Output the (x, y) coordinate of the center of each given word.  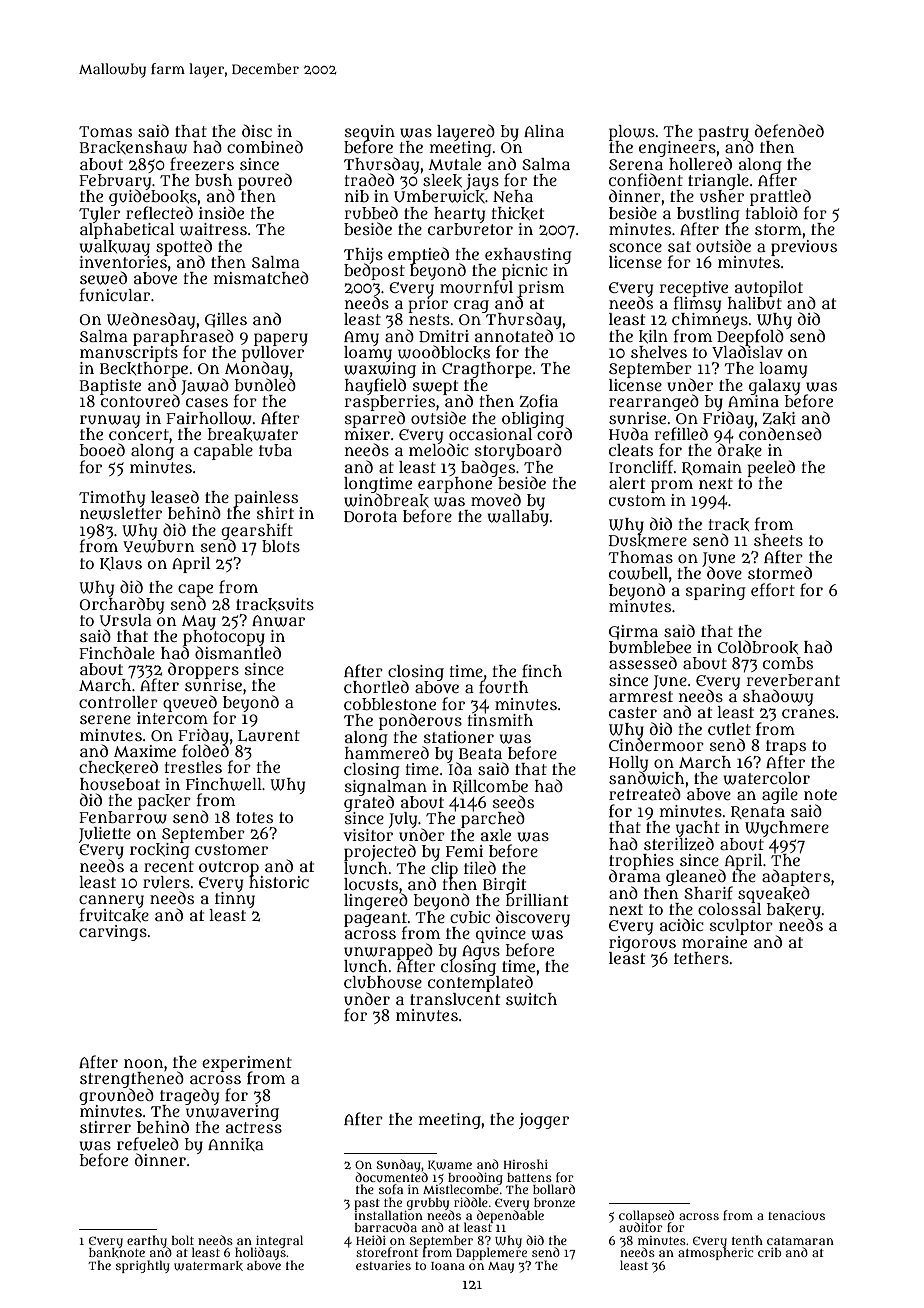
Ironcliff (641, 467)
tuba (275, 450)
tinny (235, 900)
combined (265, 146)
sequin (370, 133)
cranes (808, 713)
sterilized (679, 844)
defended (789, 131)
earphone (455, 485)
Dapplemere (491, 1254)
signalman (386, 788)
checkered (118, 767)
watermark (208, 1266)
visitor (368, 835)
